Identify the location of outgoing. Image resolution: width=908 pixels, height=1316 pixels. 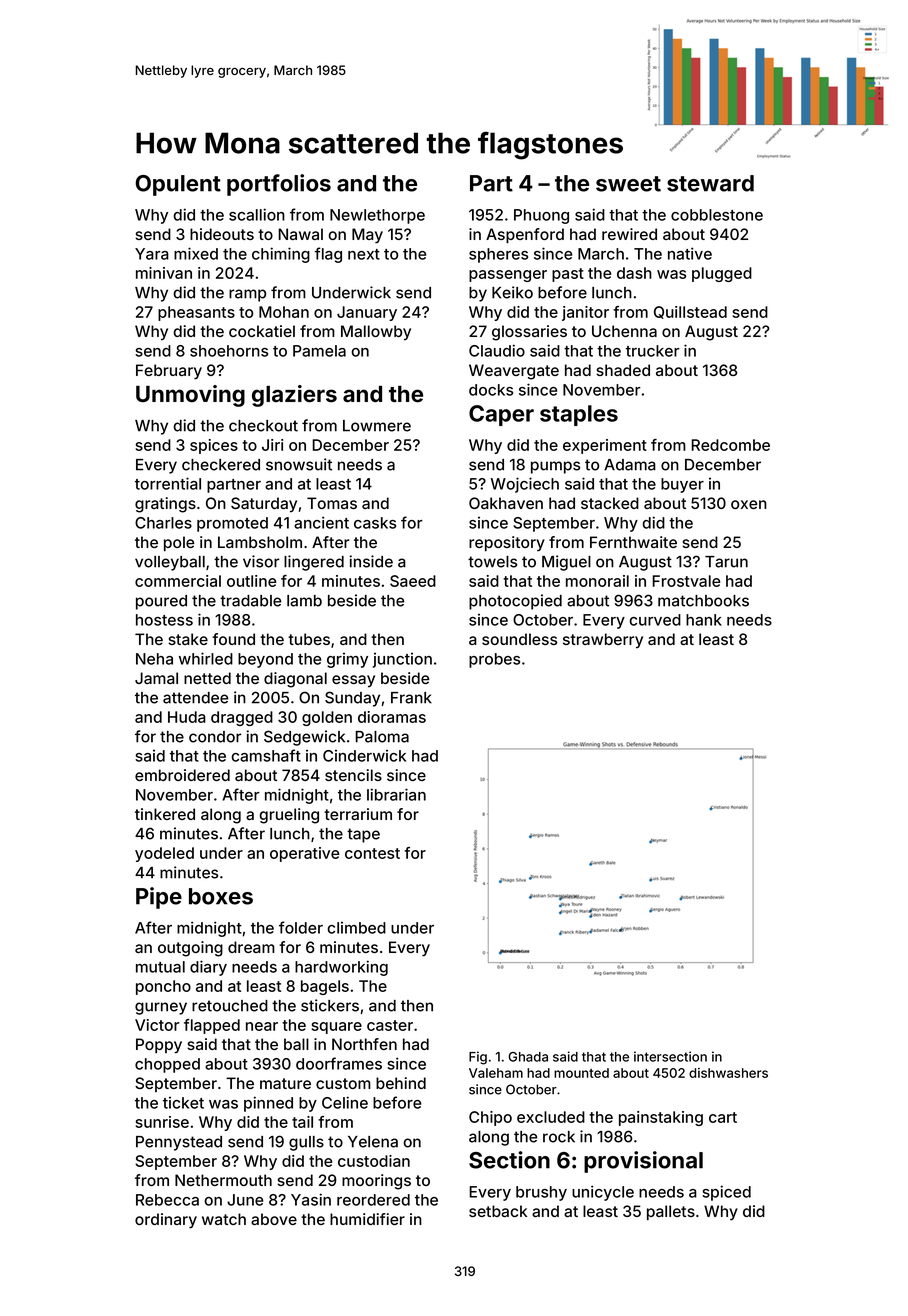
(190, 949).
